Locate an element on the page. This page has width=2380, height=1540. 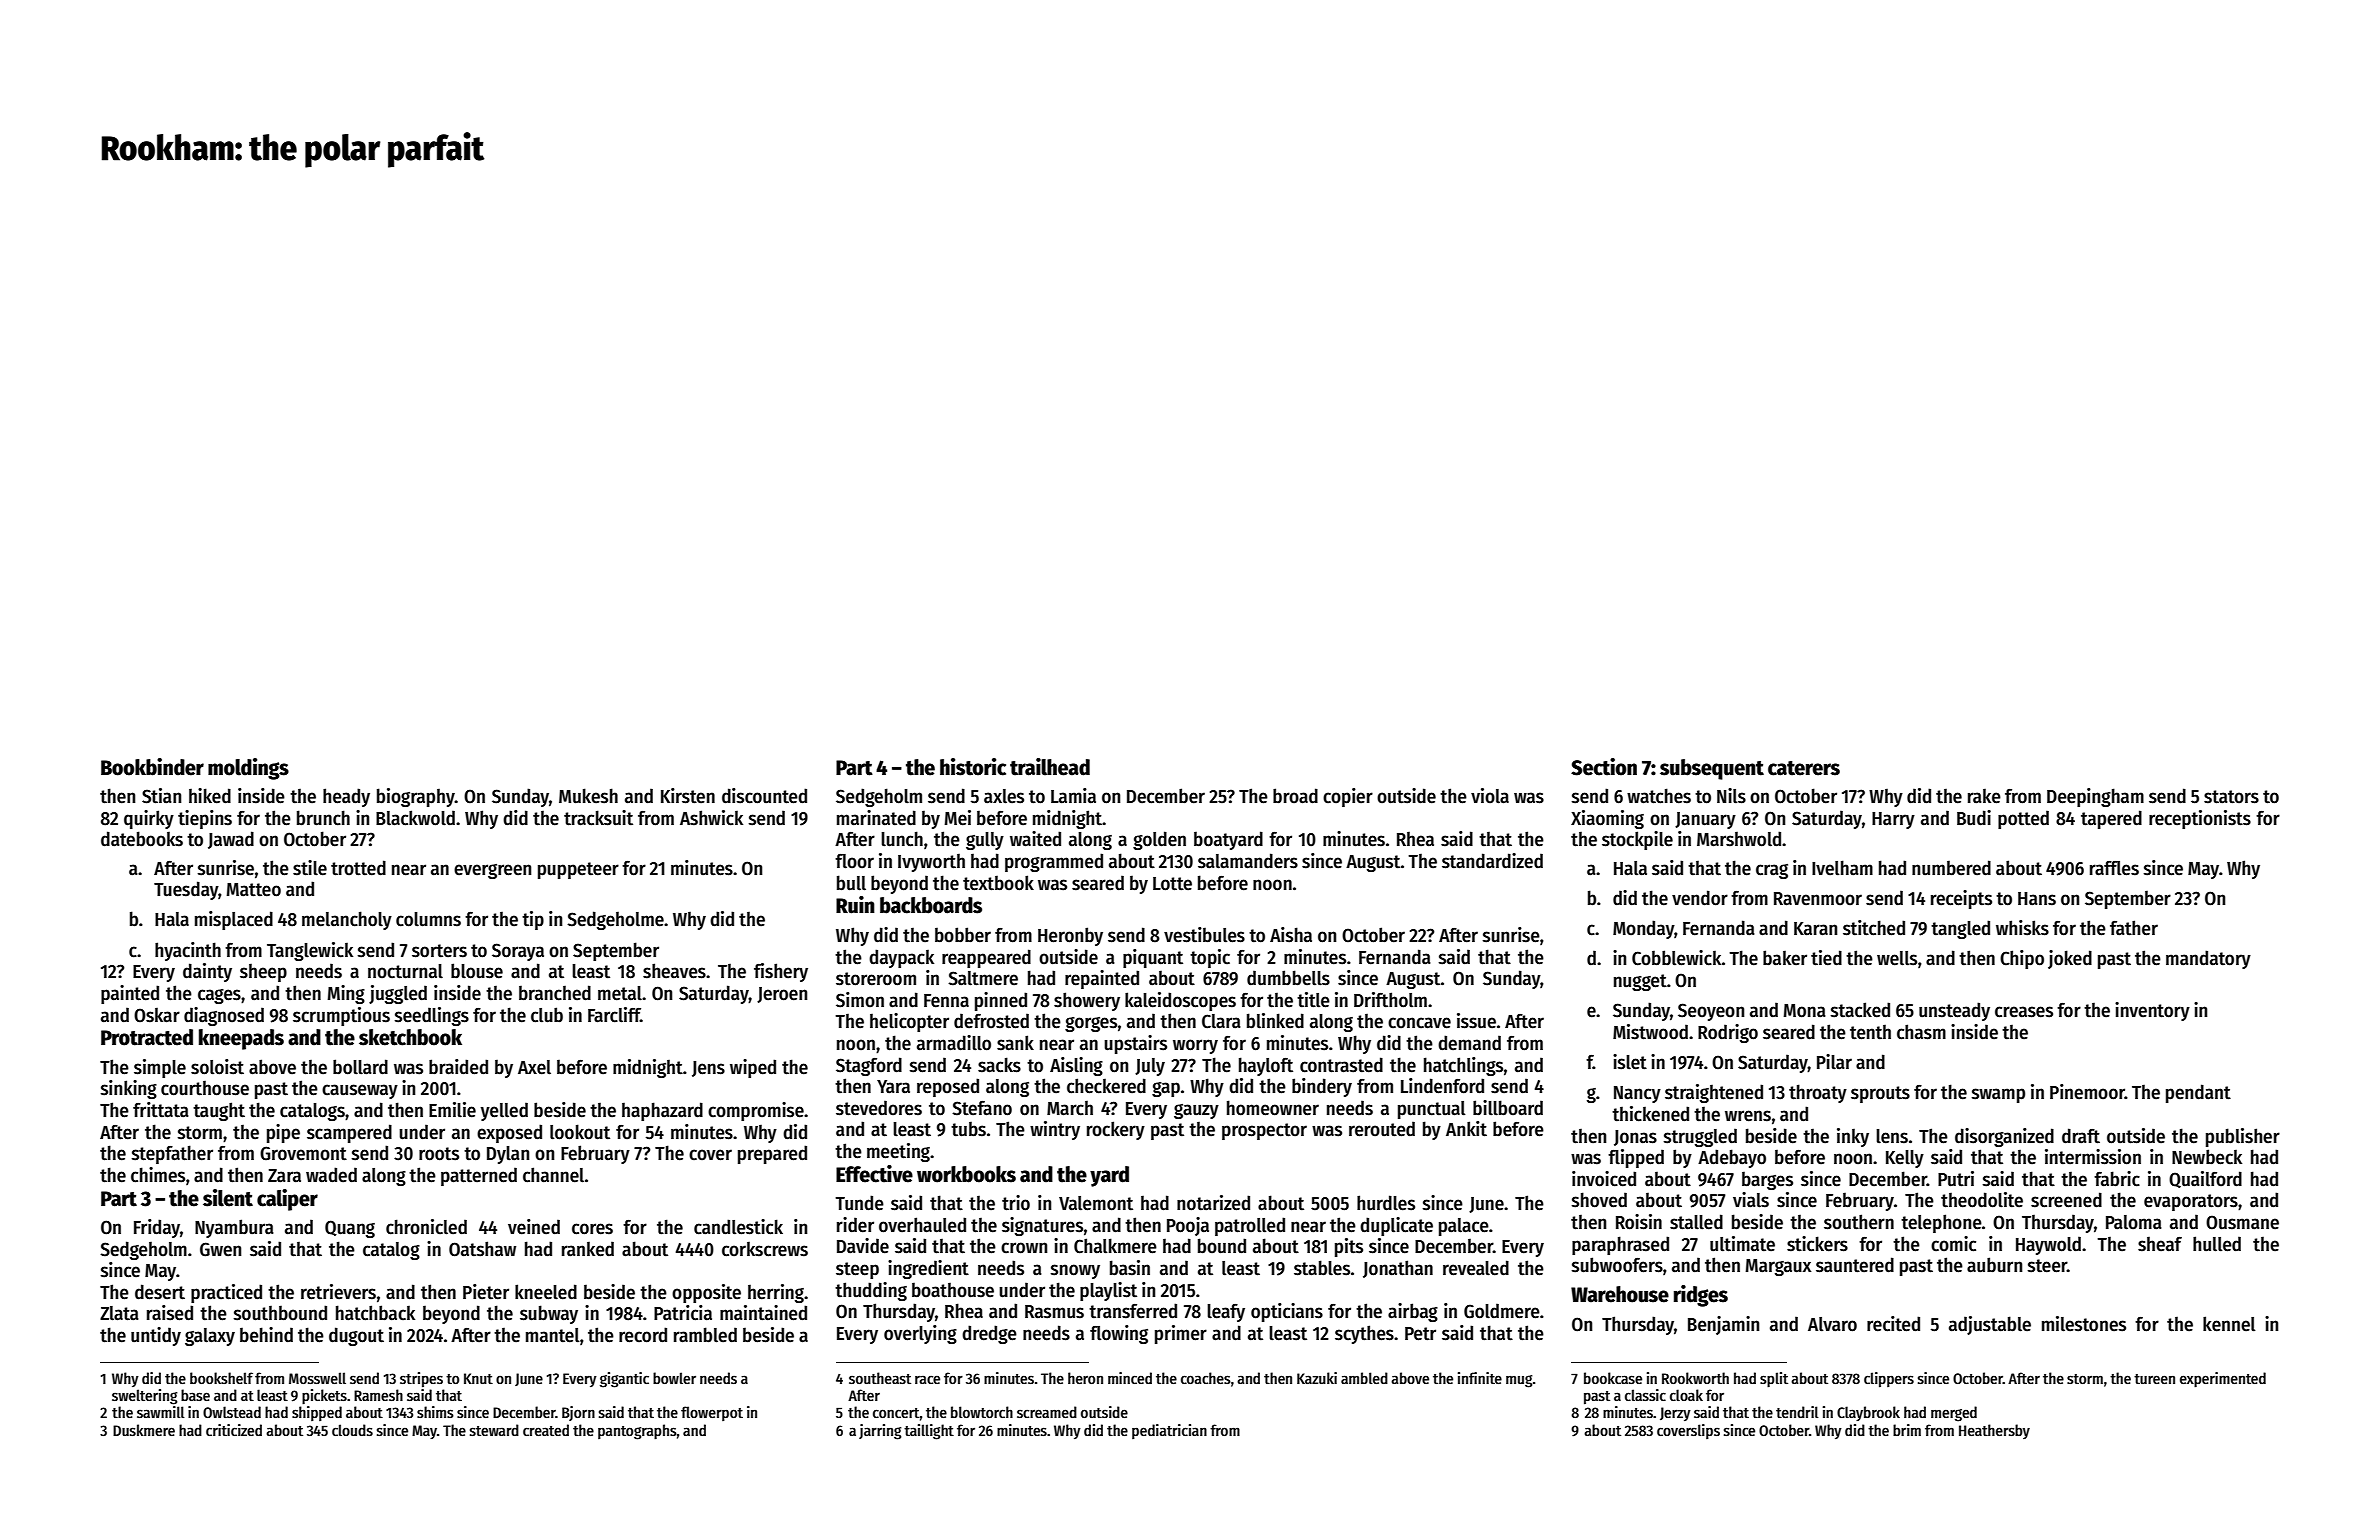
experimented is located at coordinates (2223, 1380).
